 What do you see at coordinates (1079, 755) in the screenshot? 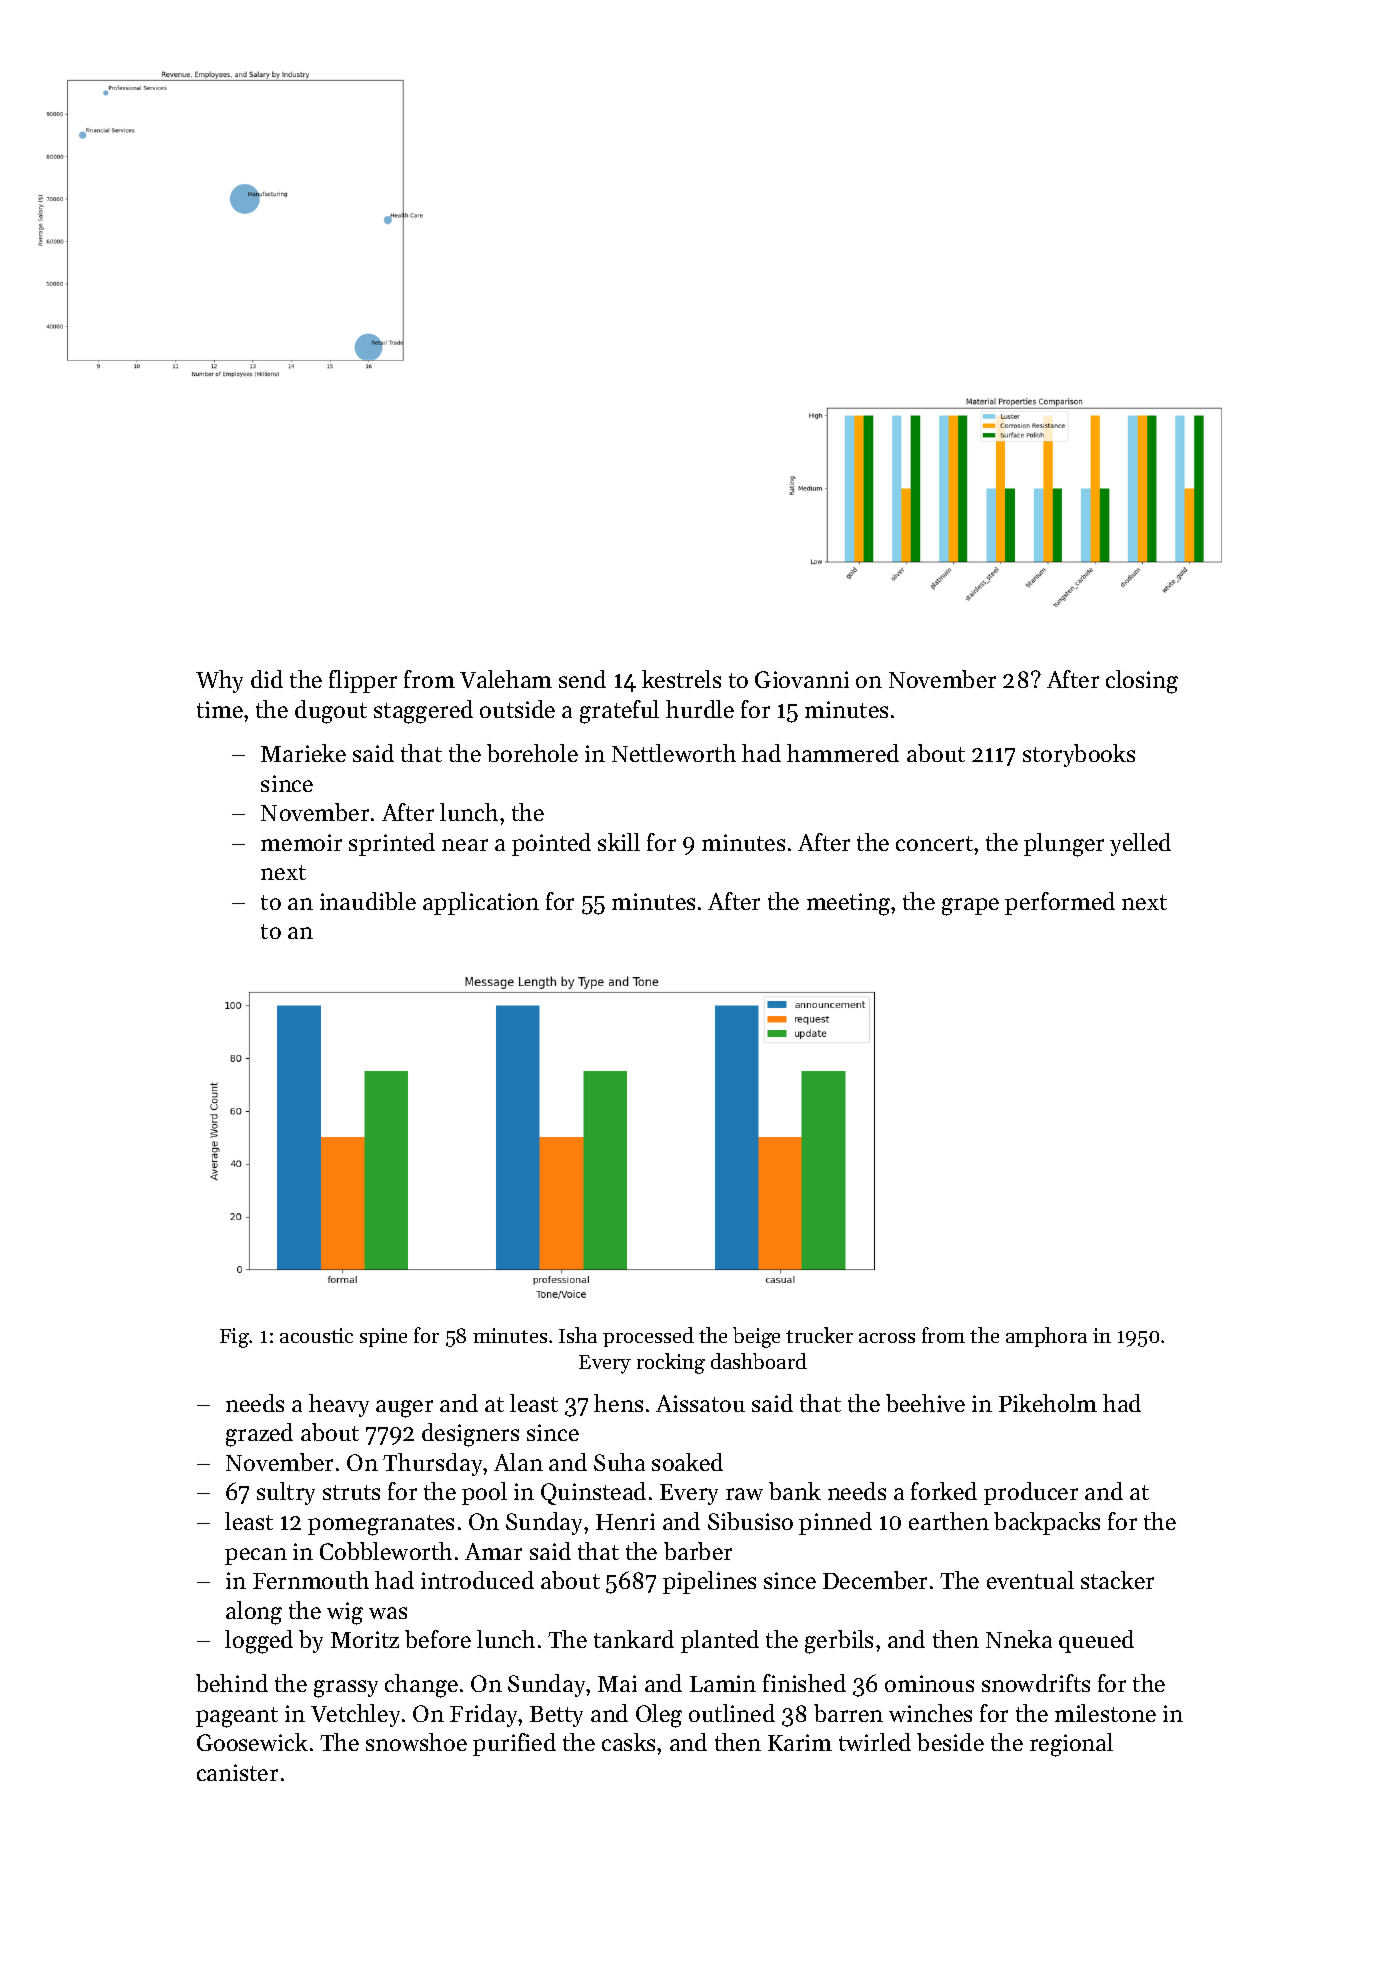
I see `storybooks` at bounding box center [1079, 755].
